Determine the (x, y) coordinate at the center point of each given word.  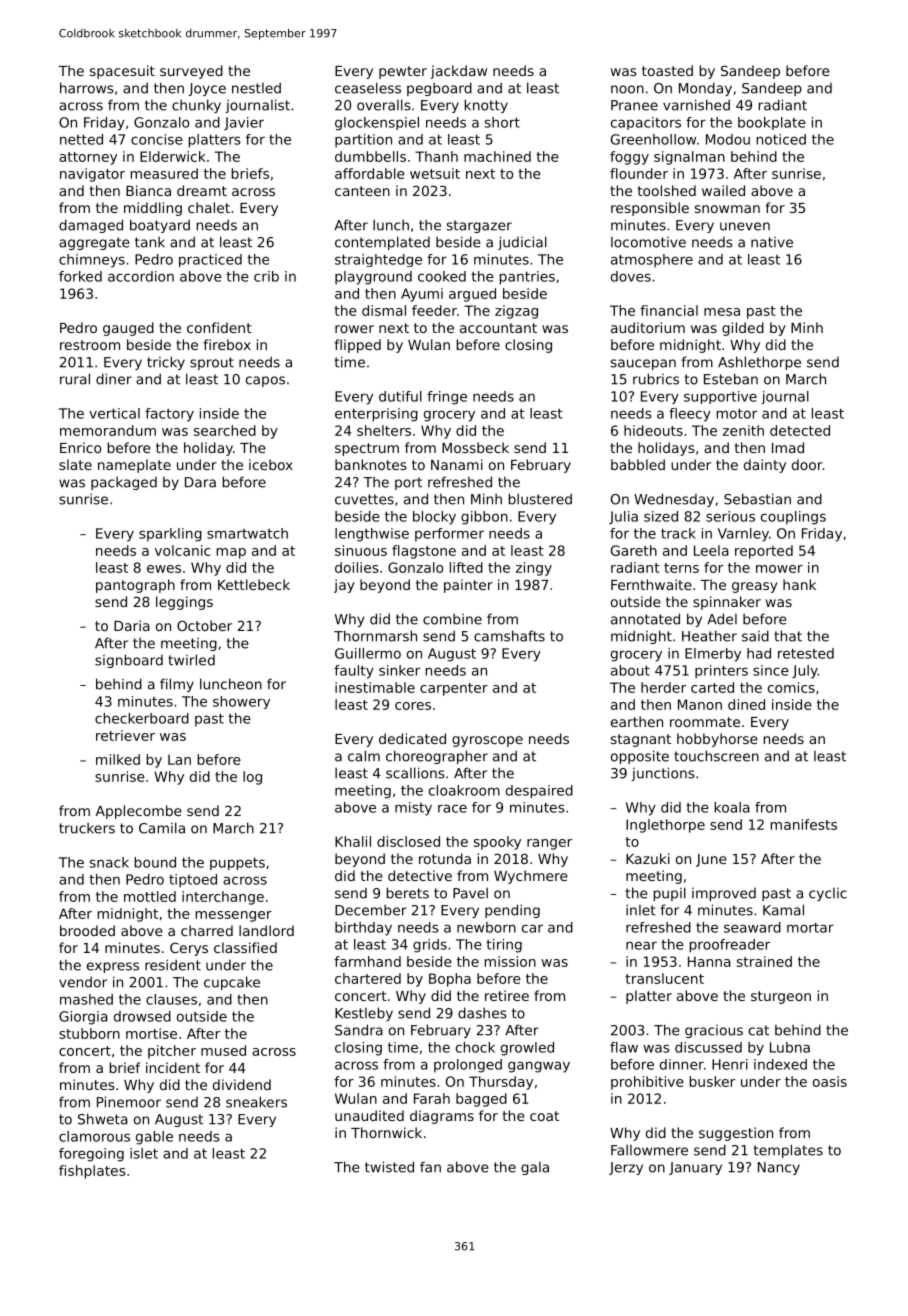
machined (497, 156)
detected (800, 430)
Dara (200, 482)
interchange (223, 898)
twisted (389, 1167)
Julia (623, 517)
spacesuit (122, 72)
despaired (539, 791)
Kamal (783, 910)
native (772, 242)
